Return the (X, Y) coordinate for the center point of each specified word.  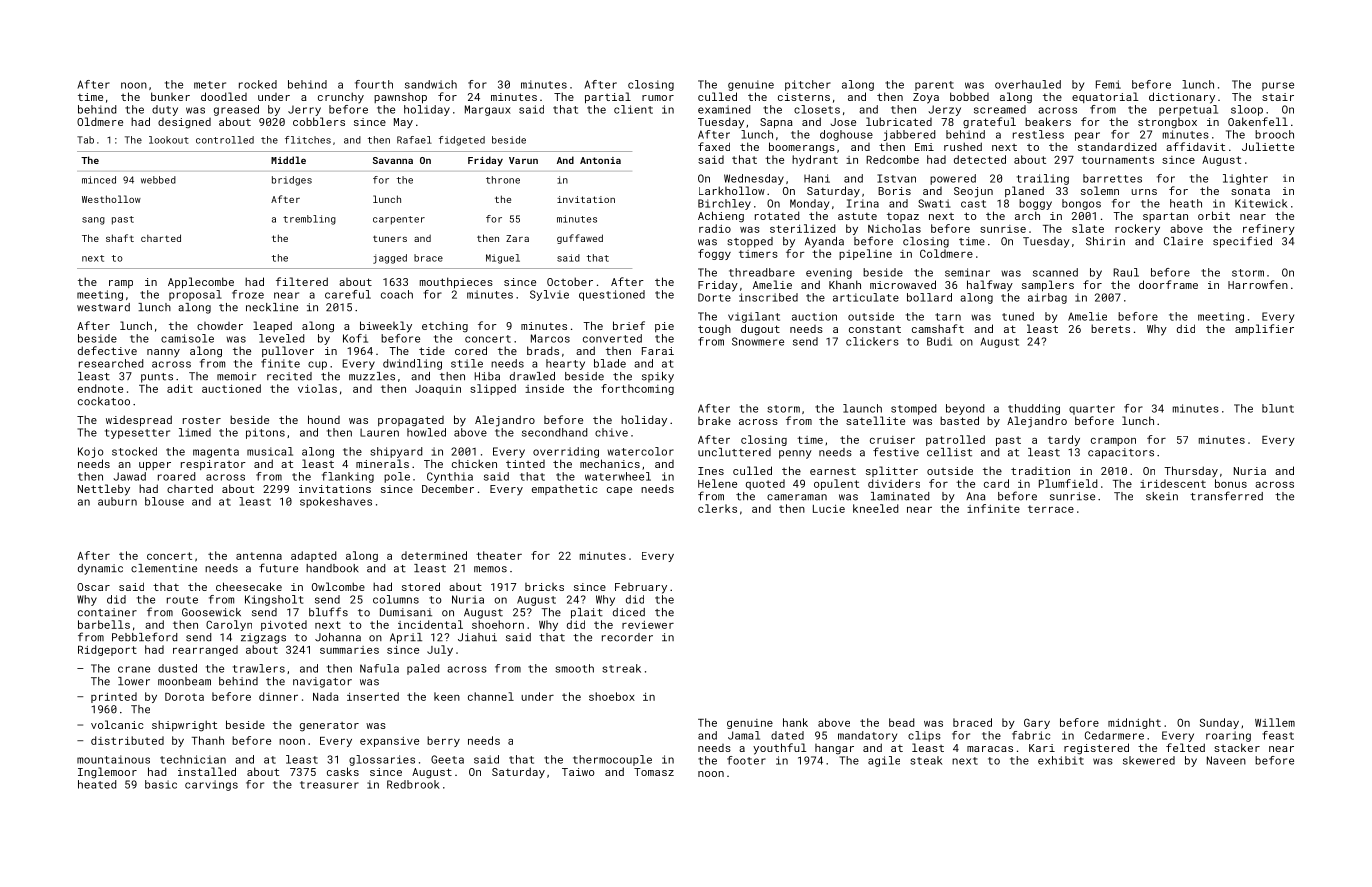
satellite (875, 420)
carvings (211, 785)
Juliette (1268, 146)
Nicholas (894, 228)
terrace (1051, 509)
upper (155, 466)
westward (103, 307)
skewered (1149, 760)
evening (829, 273)
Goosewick (211, 612)
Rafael (414, 140)
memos (490, 569)
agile (884, 761)
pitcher (808, 85)
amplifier (1264, 330)
